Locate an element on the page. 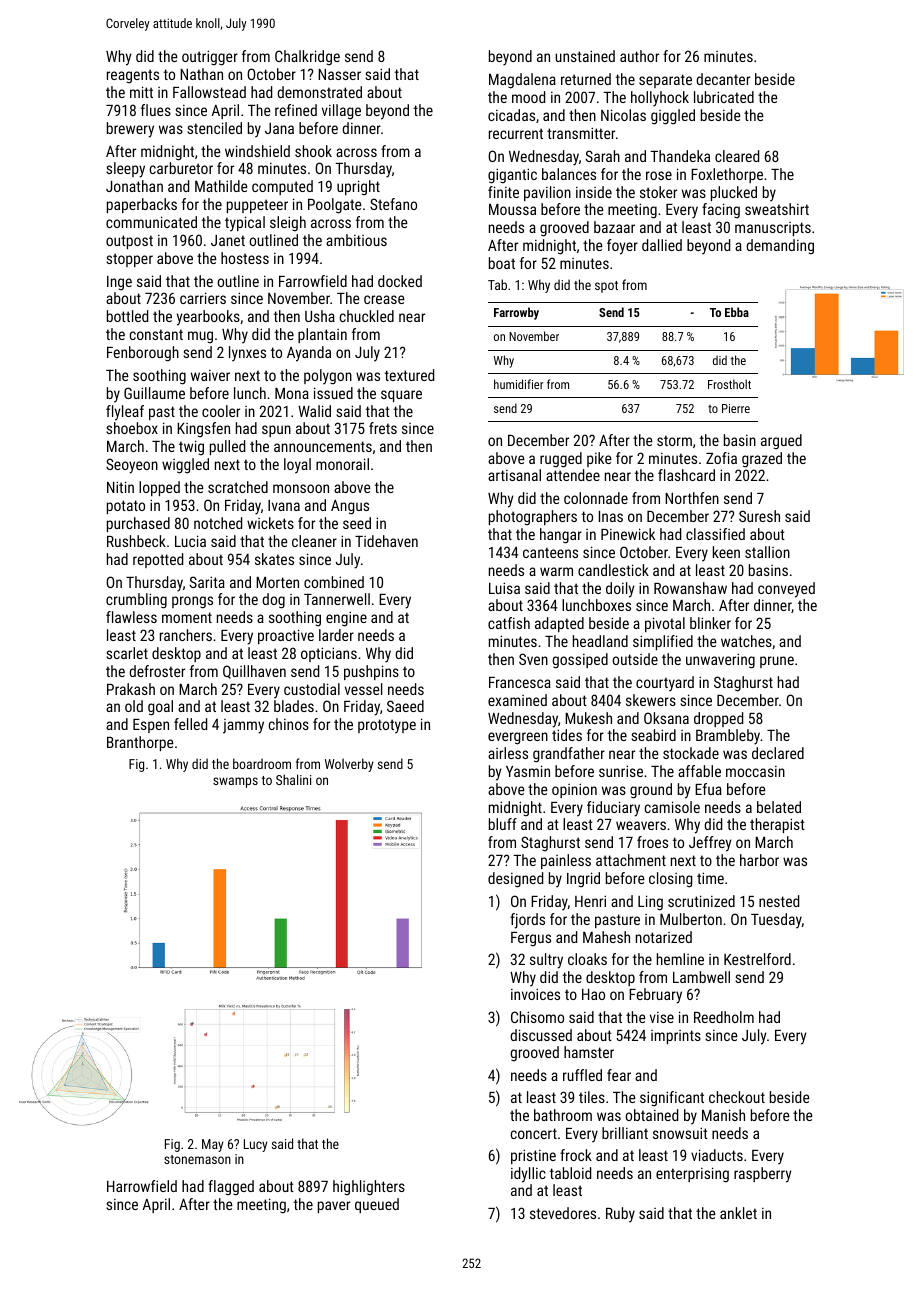  Chalkridge is located at coordinates (307, 58).
